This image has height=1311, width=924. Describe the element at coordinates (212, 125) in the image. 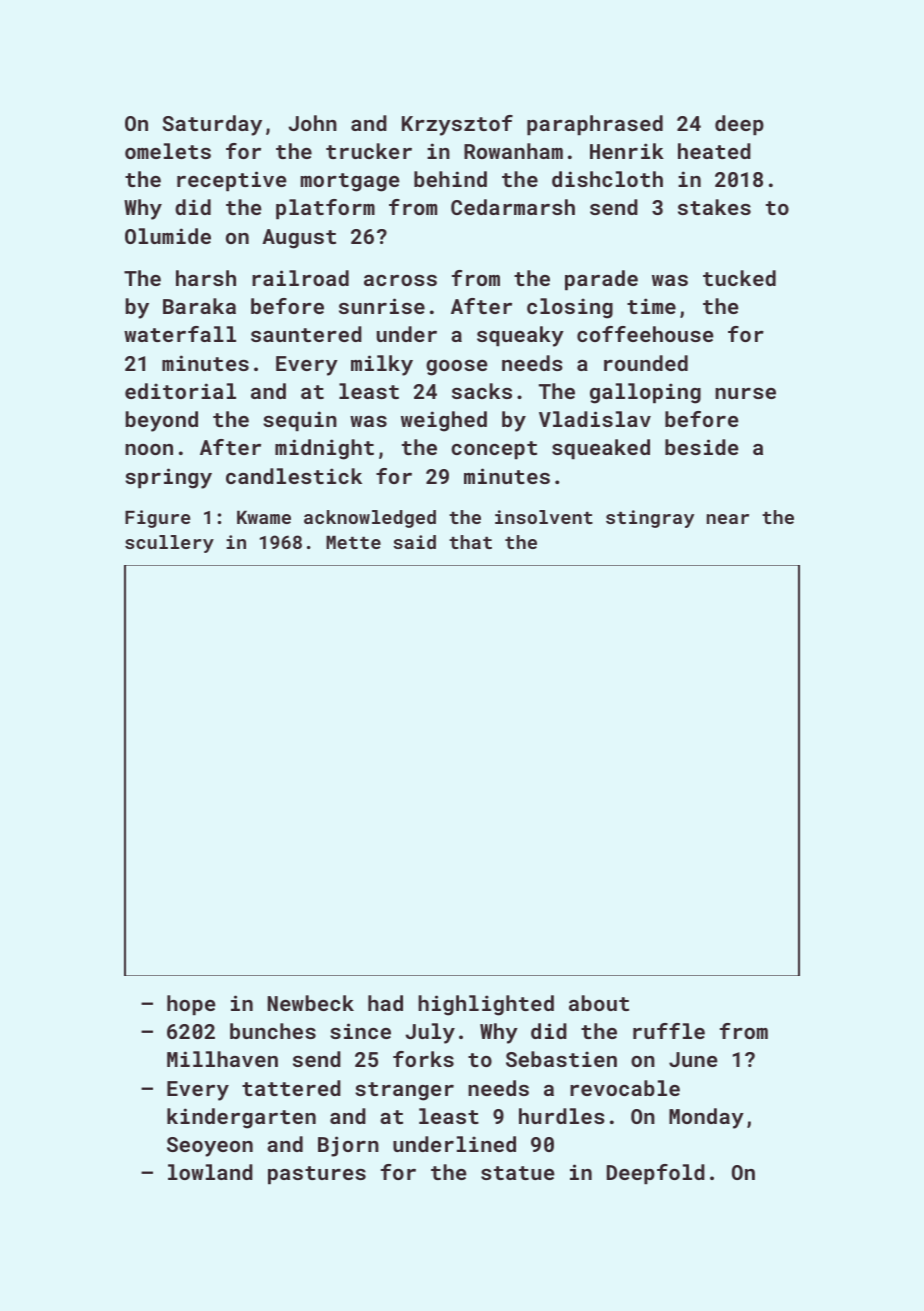

I see `Saturday` at that location.
